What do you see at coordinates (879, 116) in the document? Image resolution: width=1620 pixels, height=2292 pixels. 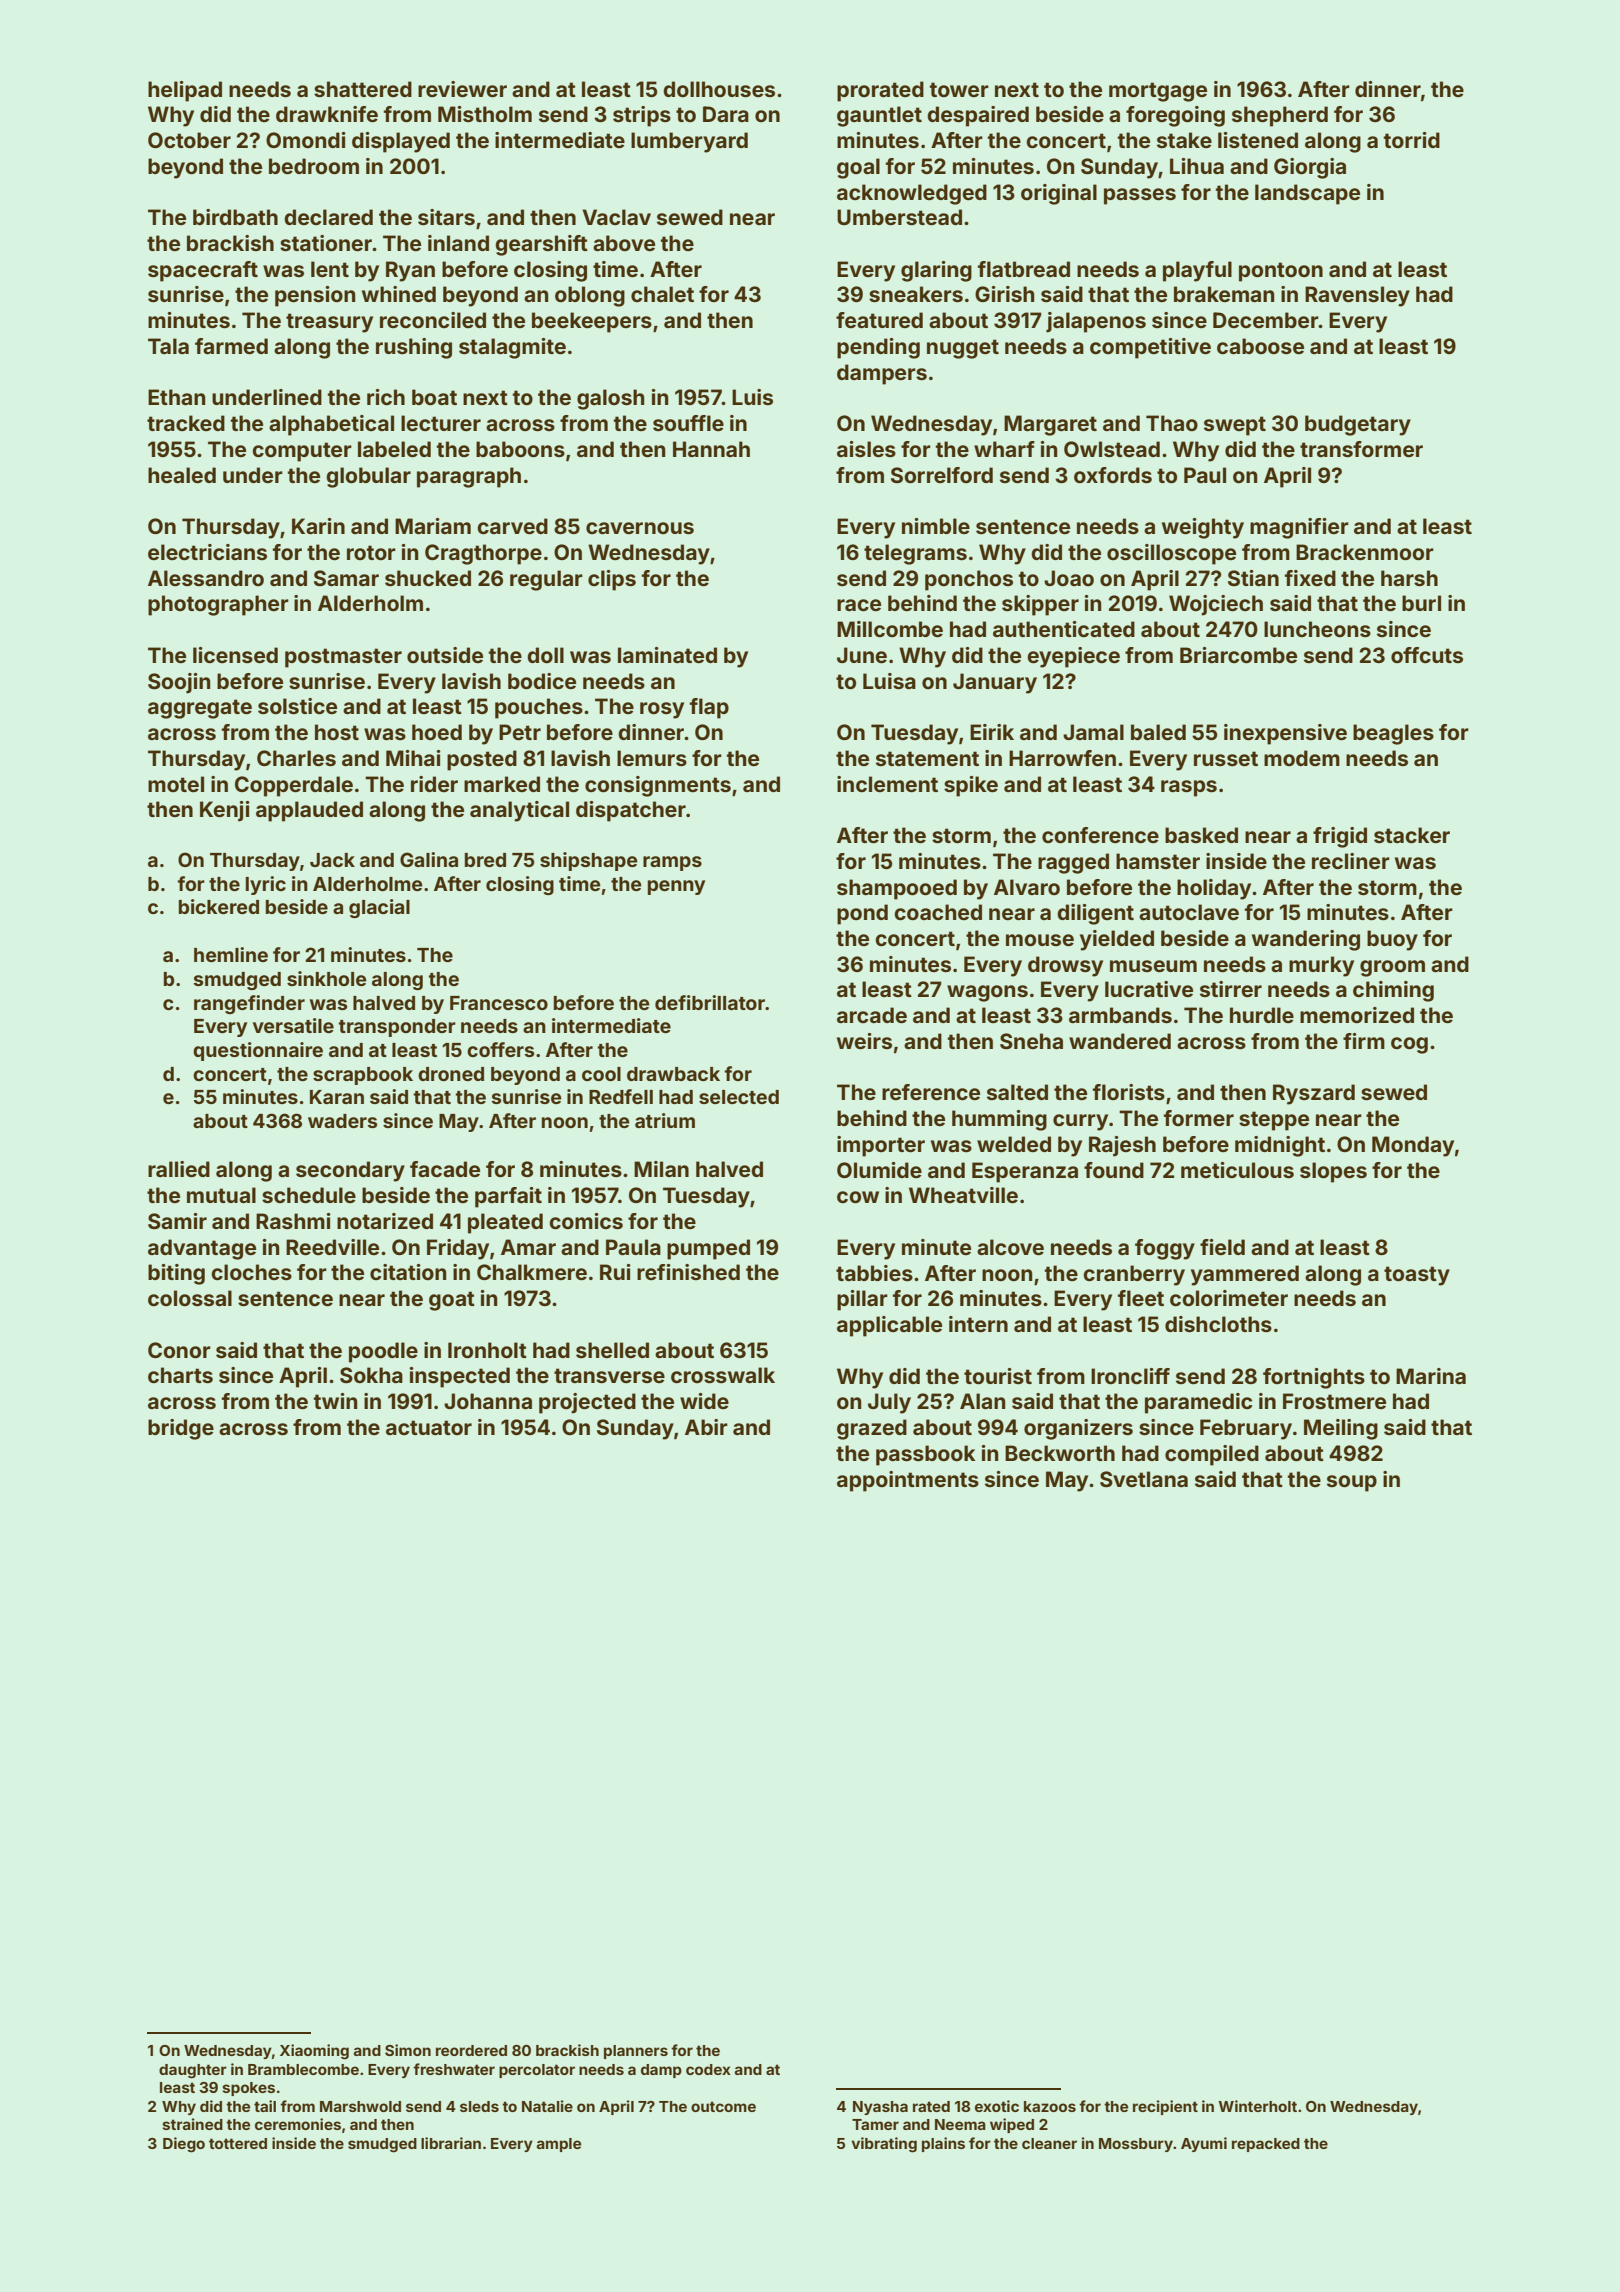 I see `gauntlet` at bounding box center [879, 116].
